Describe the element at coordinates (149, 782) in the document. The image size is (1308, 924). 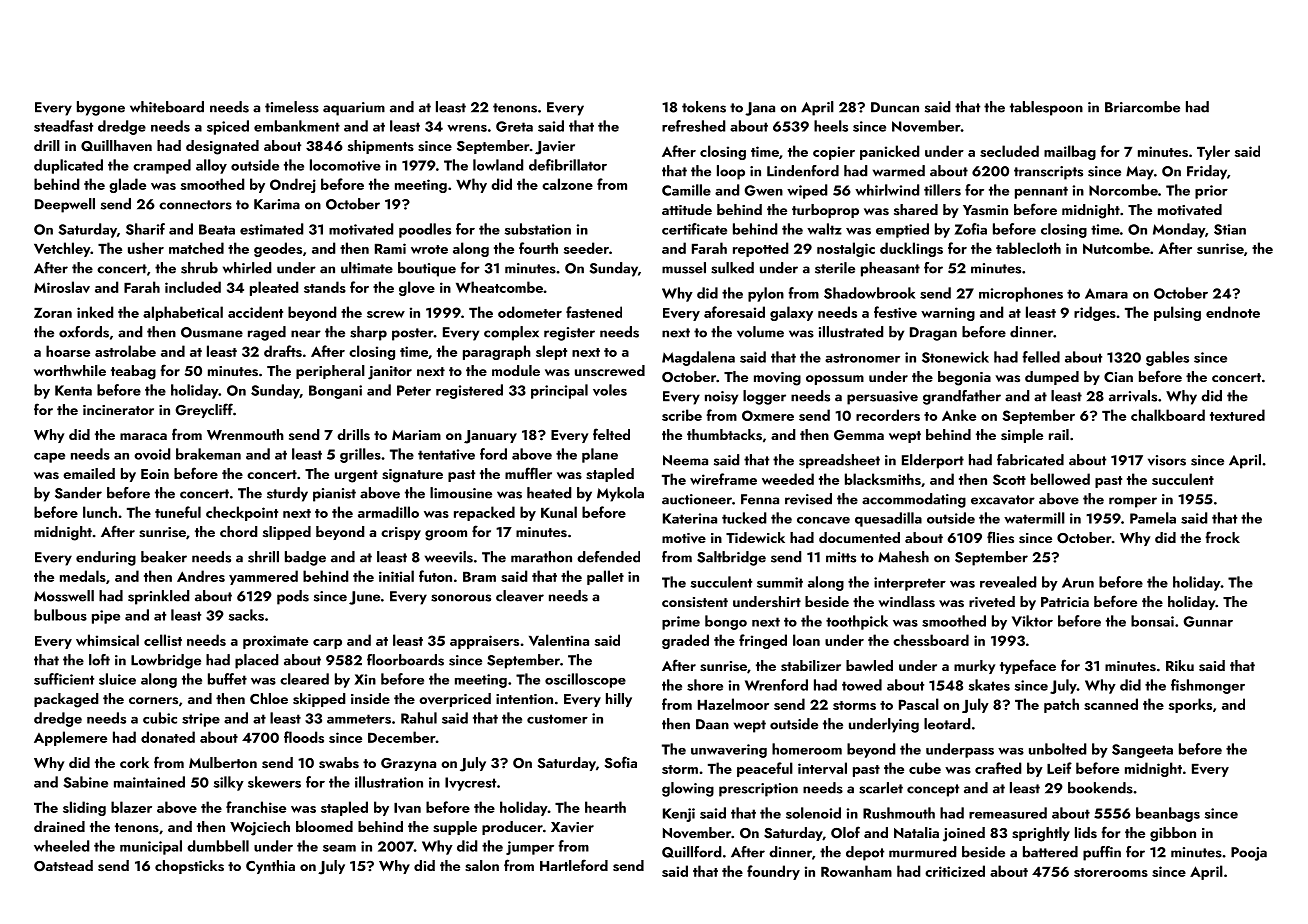
I see `maintained` at that location.
